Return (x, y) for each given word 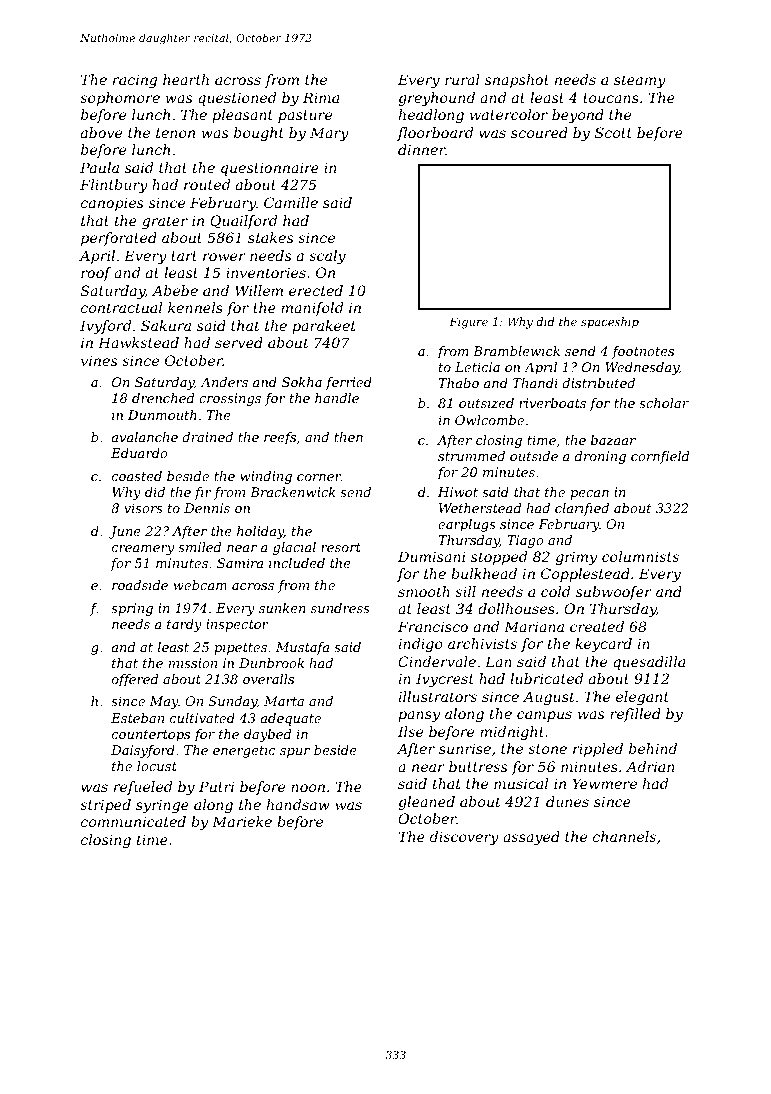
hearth (186, 79)
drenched (163, 398)
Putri (216, 786)
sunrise (465, 748)
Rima (321, 97)
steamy (640, 81)
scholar (664, 403)
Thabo (459, 383)
